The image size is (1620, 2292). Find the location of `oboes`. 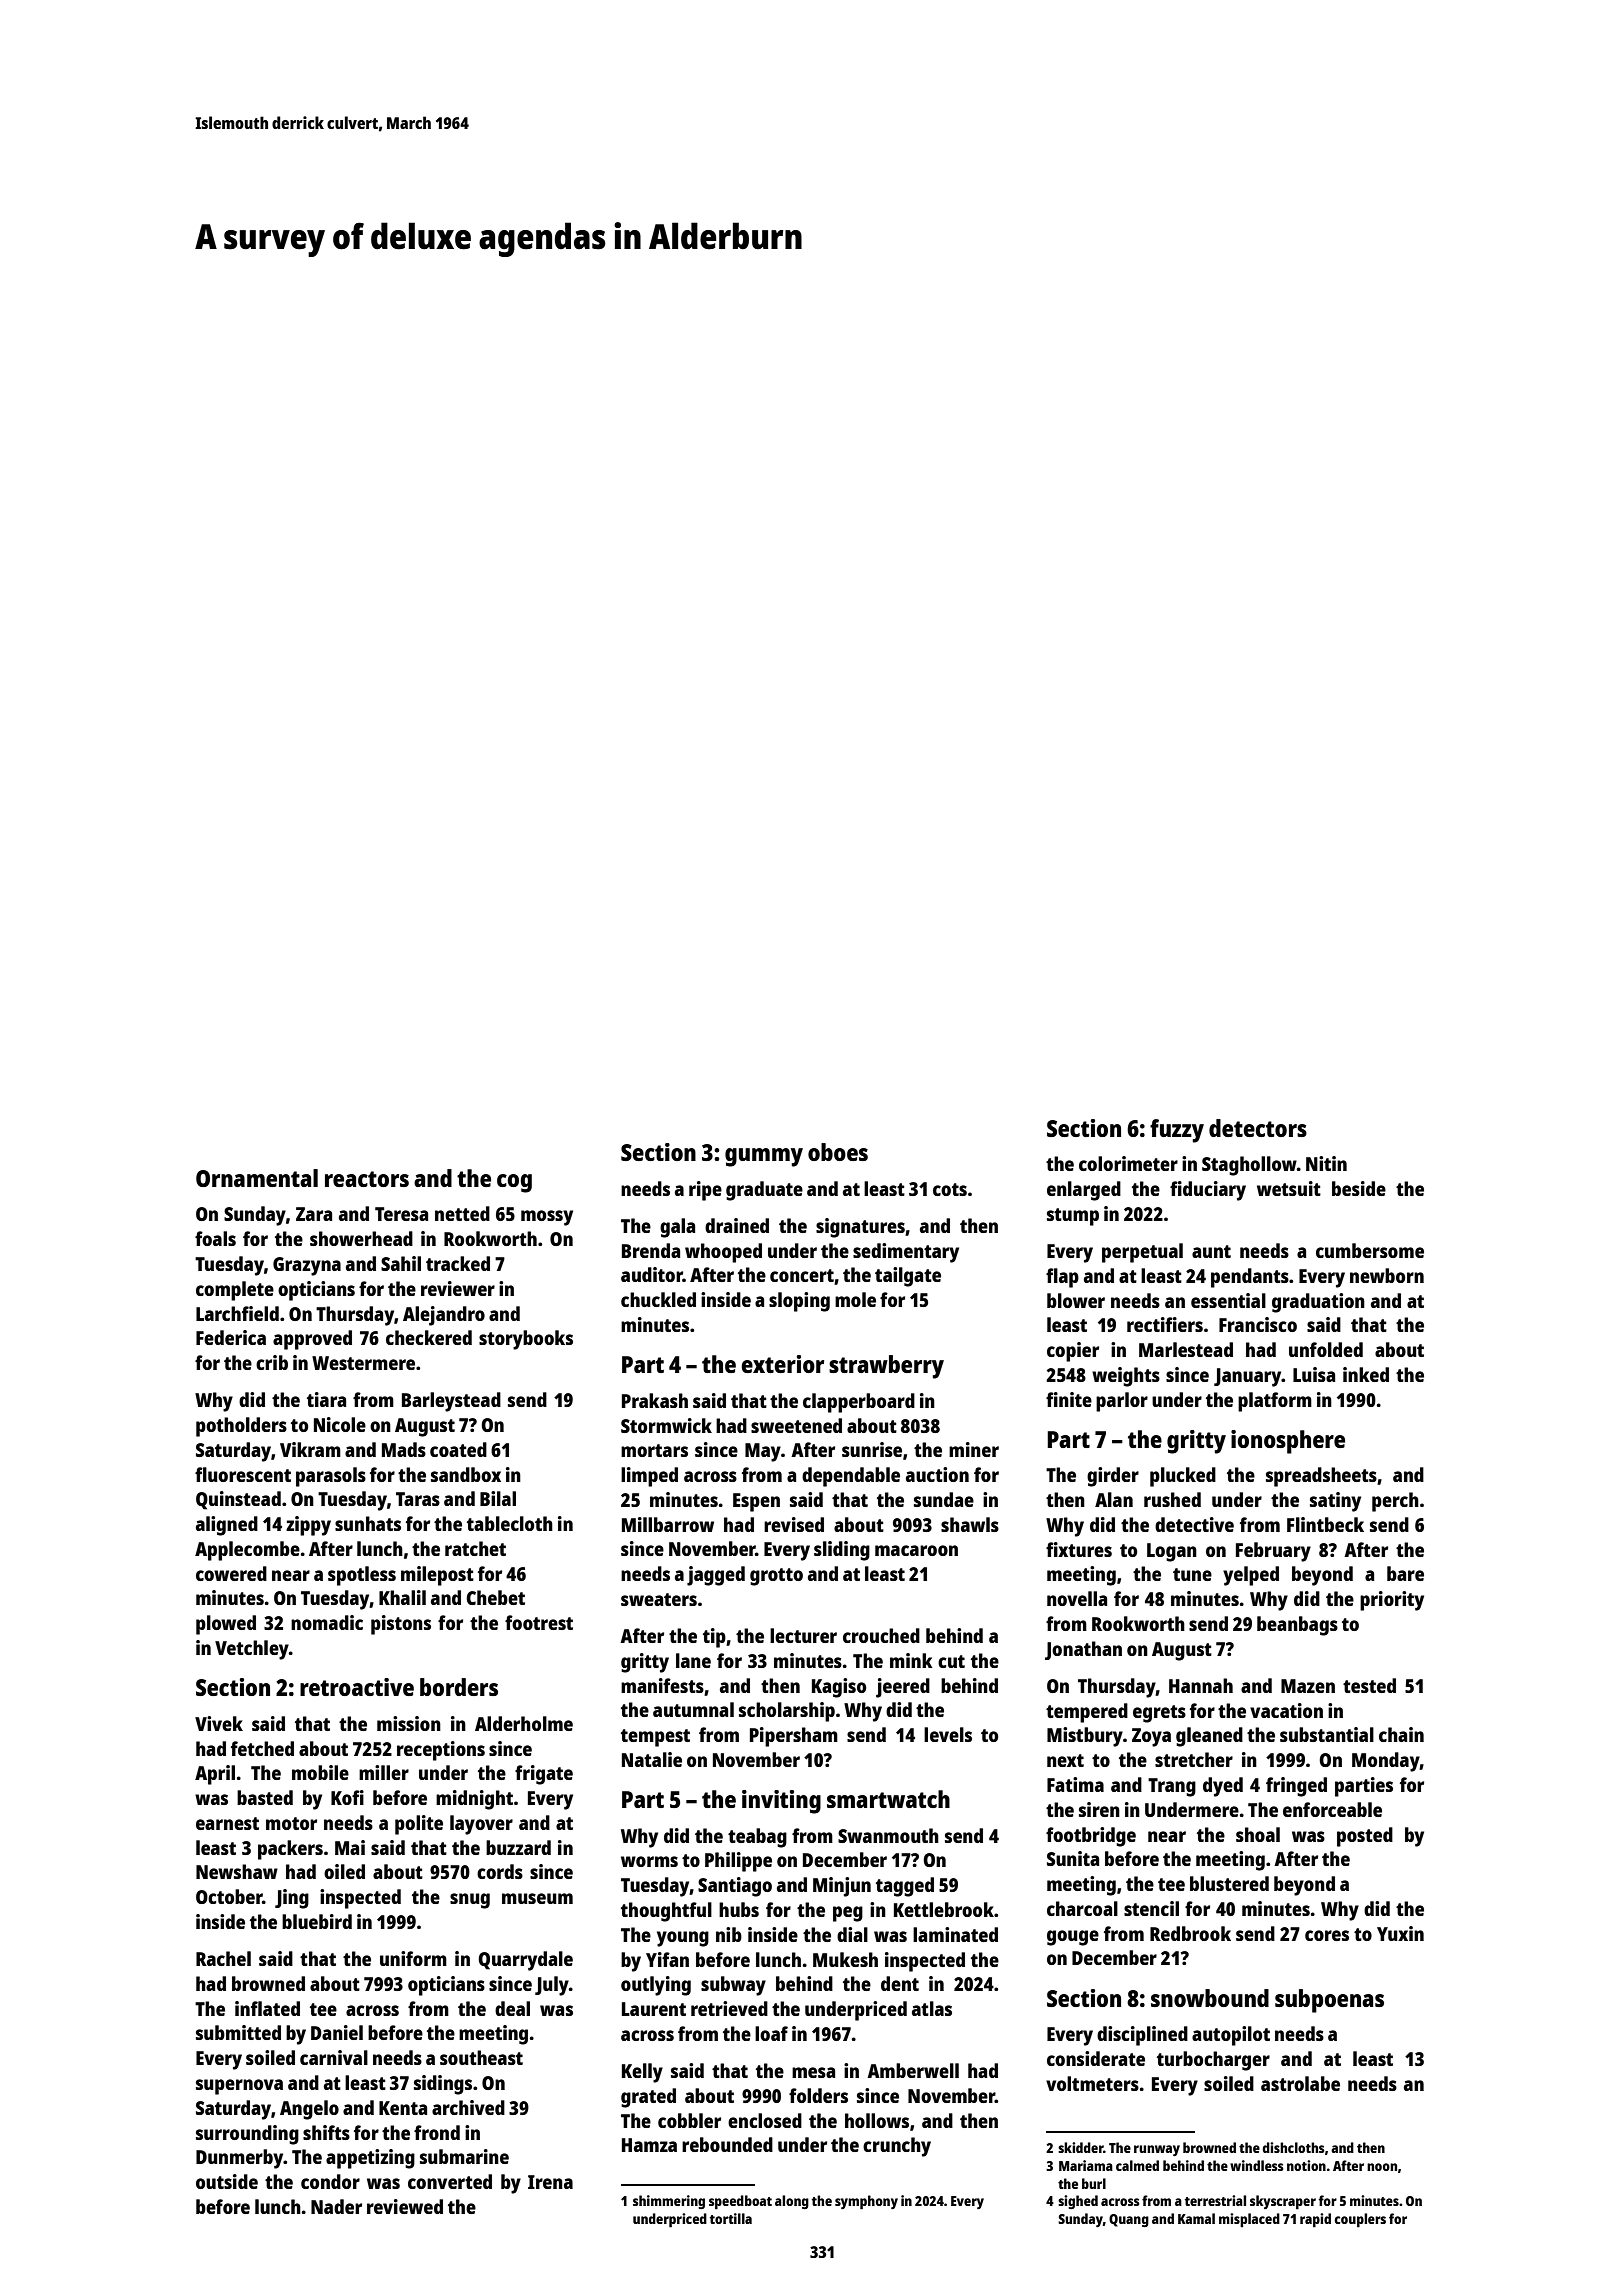

oboes is located at coordinates (838, 1152).
